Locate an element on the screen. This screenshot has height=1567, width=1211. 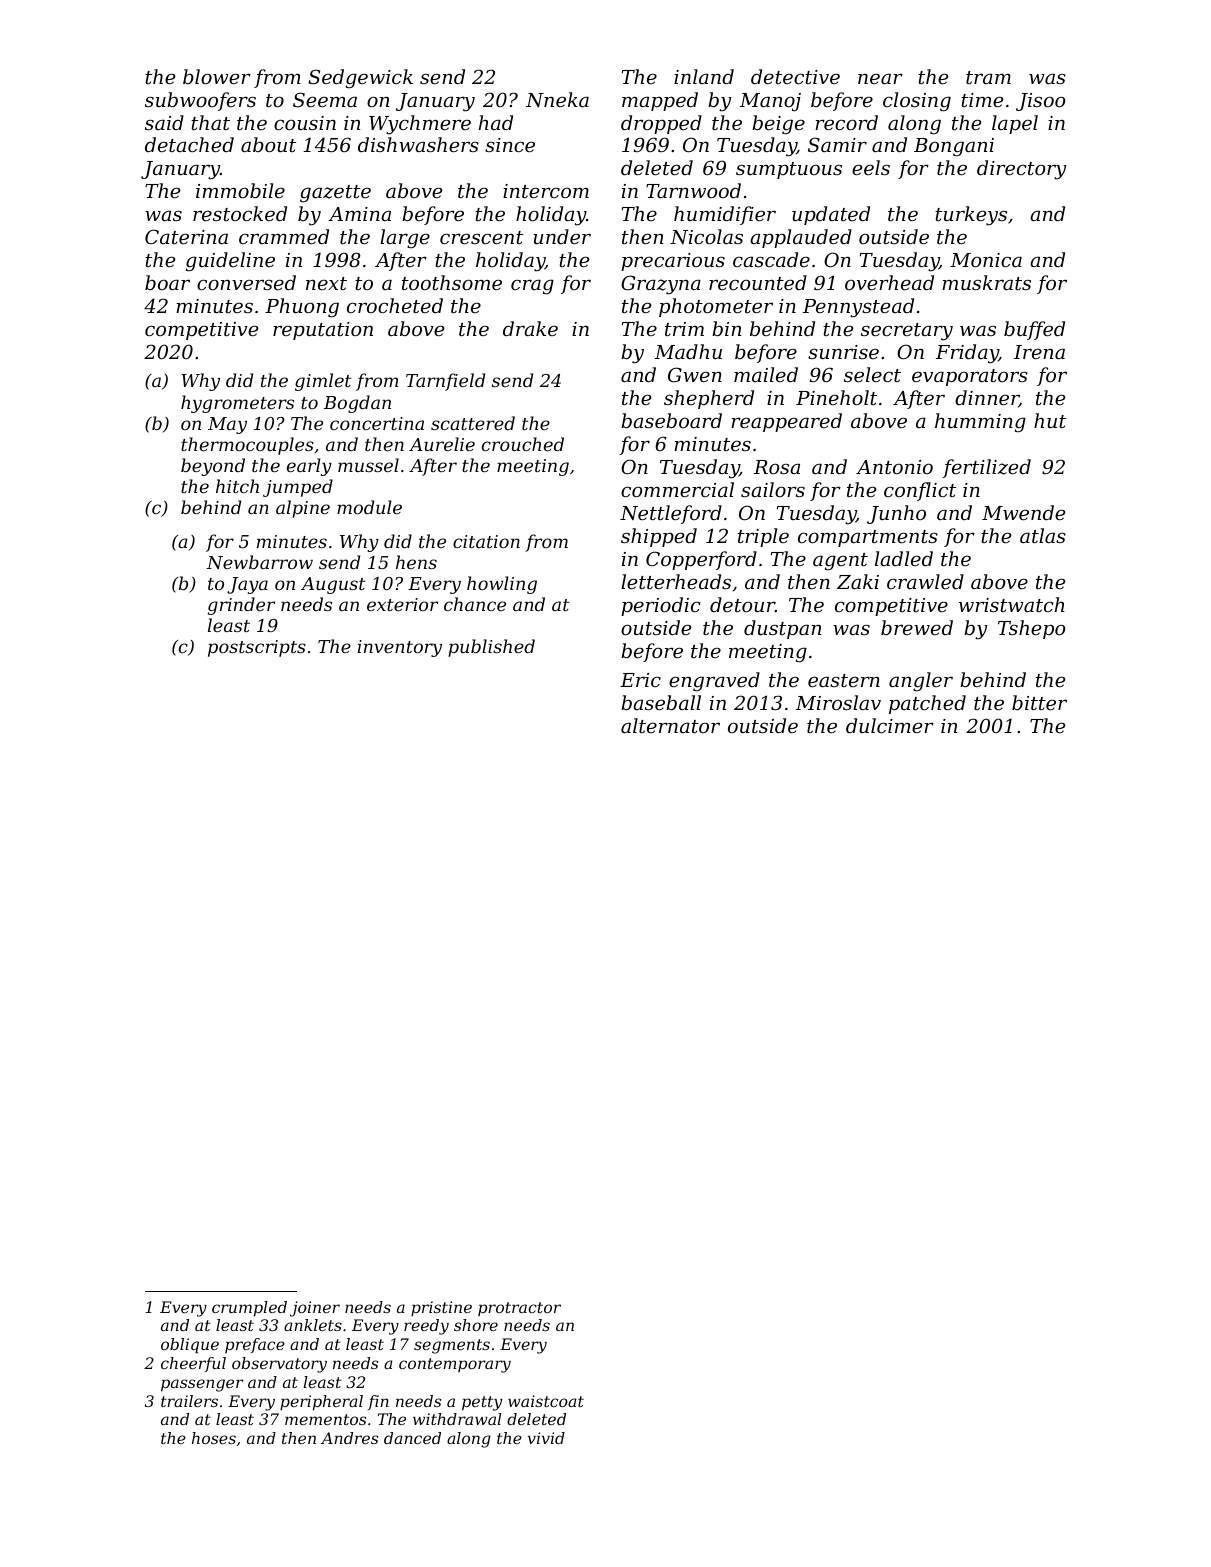
vivid is located at coordinates (546, 1438).
